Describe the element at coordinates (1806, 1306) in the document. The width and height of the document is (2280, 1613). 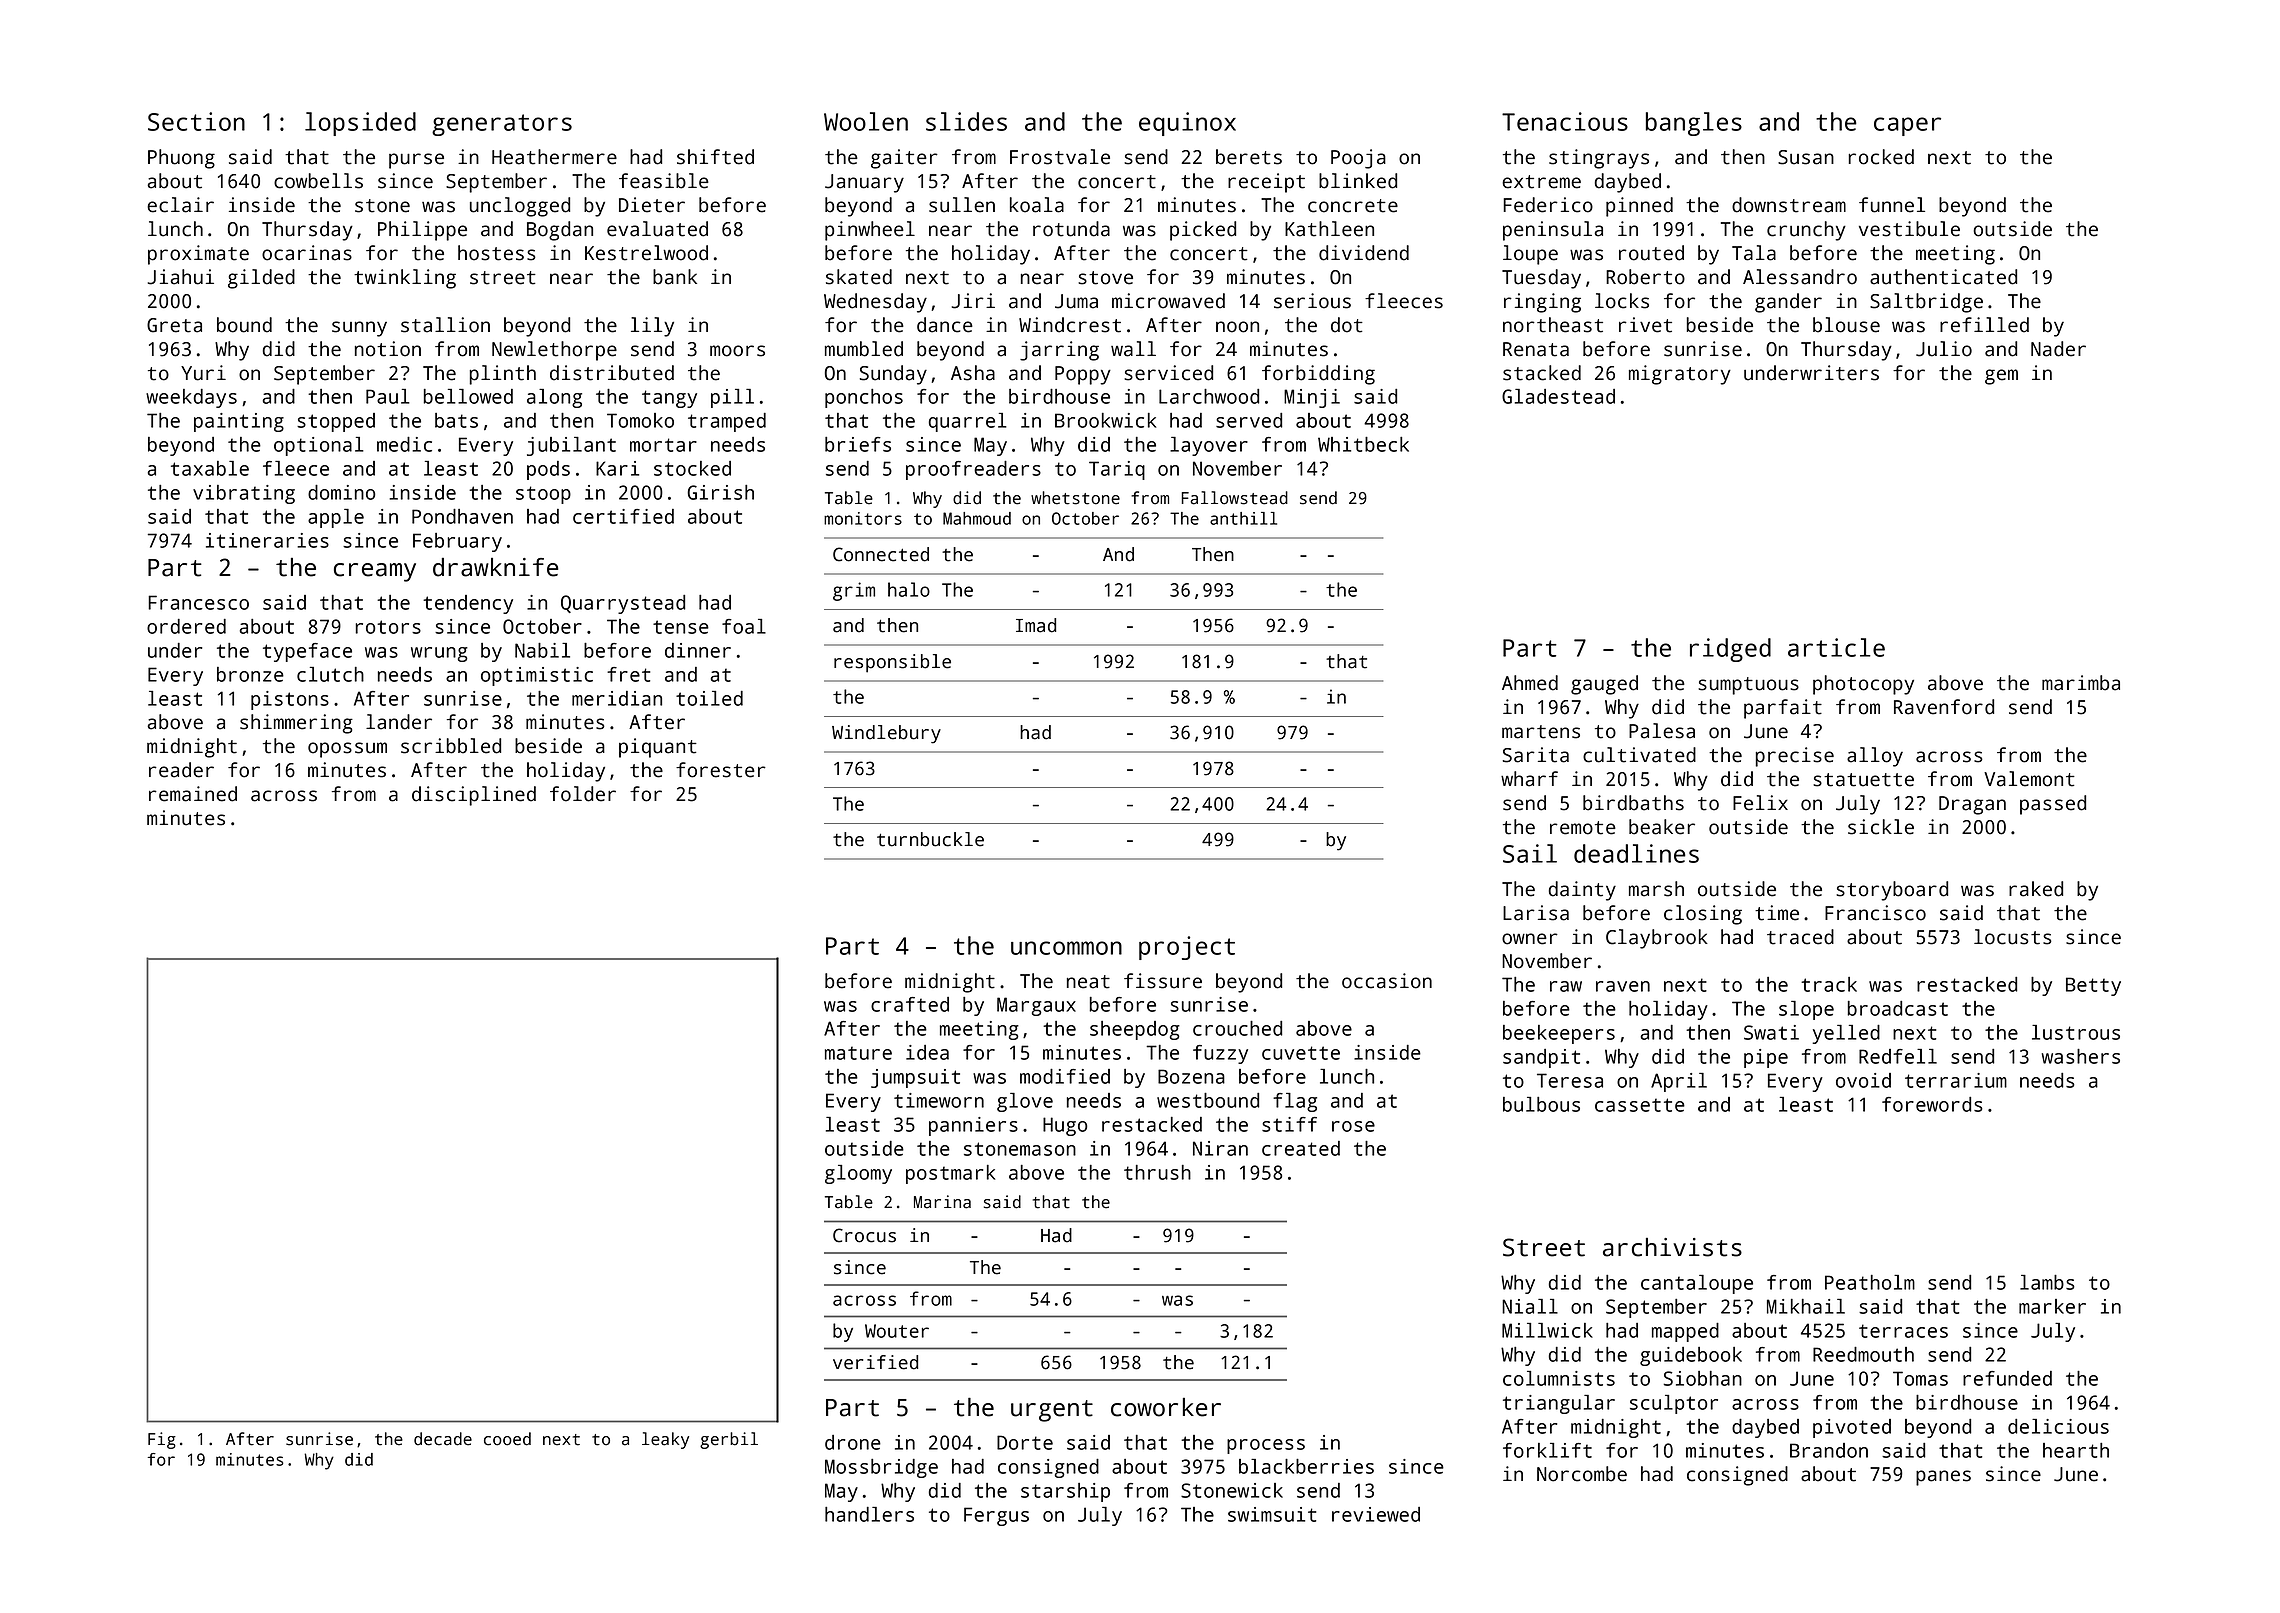
I see `Mikhail` at that location.
